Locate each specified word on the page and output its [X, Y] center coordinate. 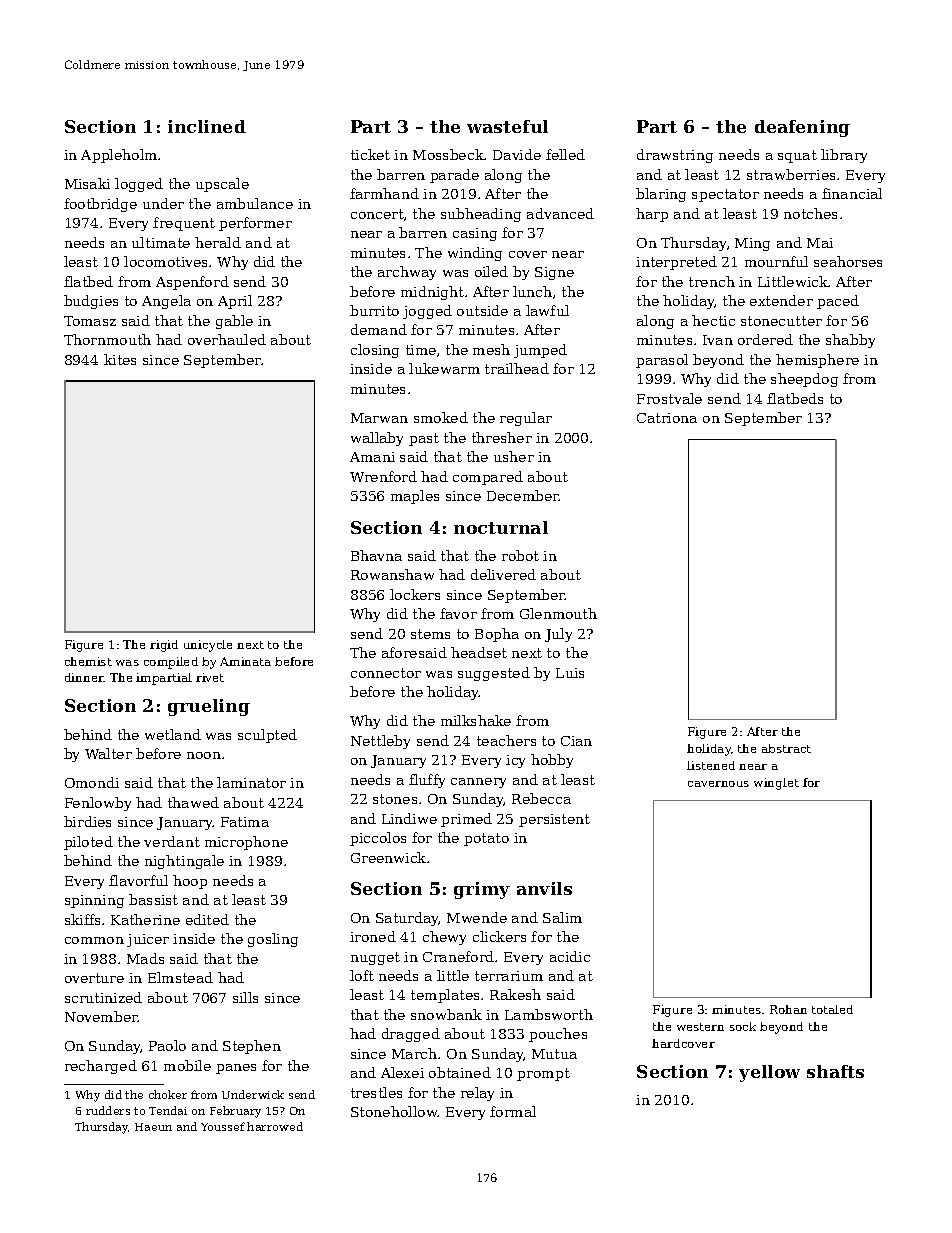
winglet [776, 784]
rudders [108, 1110]
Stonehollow [394, 1111]
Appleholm [119, 156]
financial [852, 193]
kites [120, 359]
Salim [562, 917]
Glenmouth [558, 613]
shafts [835, 1071]
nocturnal [501, 527]
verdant [172, 841]
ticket [370, 154]
